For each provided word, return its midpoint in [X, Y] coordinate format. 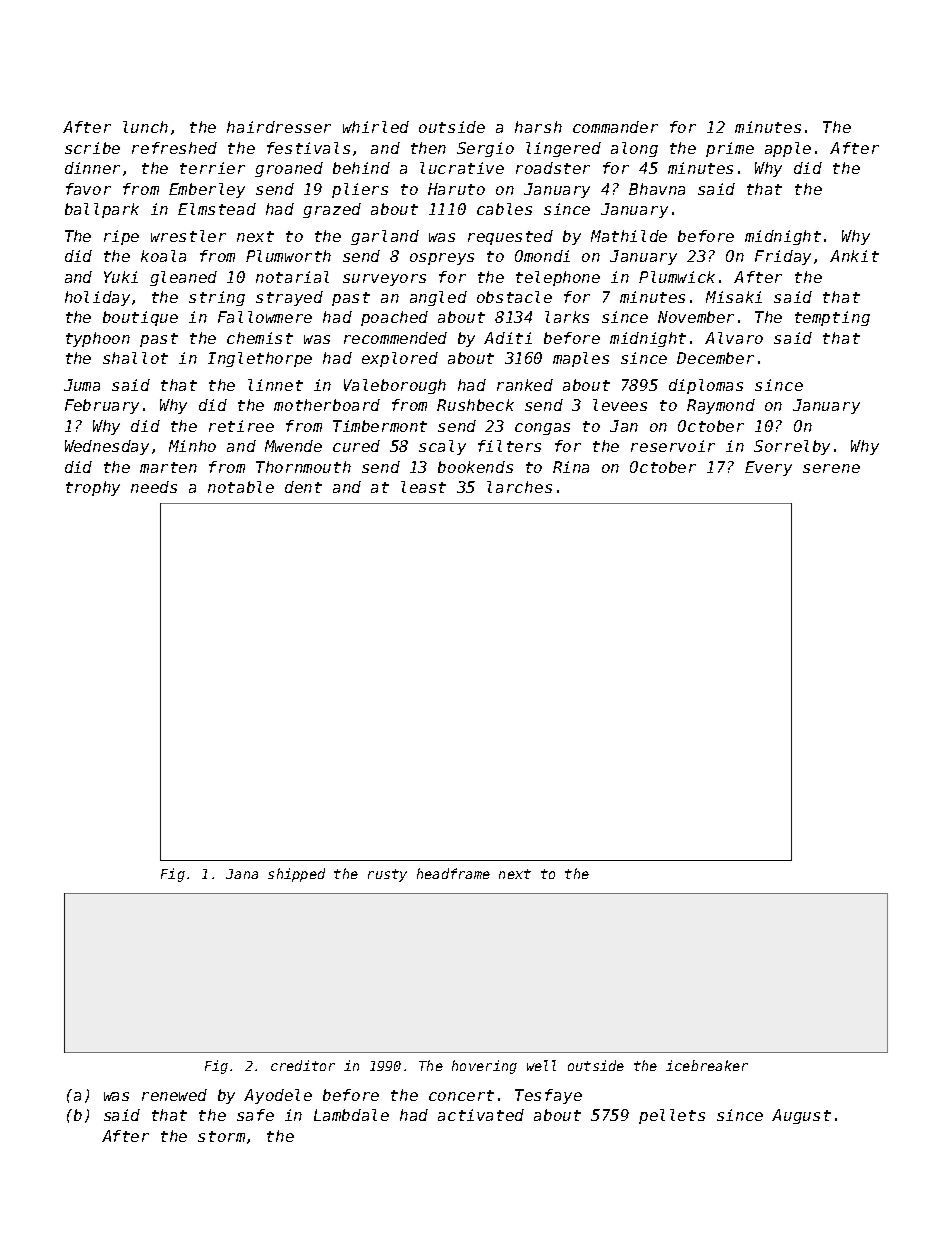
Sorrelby [792, 447]
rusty [387, 875]
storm [221, 1136]
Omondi [542, 256]
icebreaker [707, 1065]
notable [241, 487]
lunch [145, 127]
